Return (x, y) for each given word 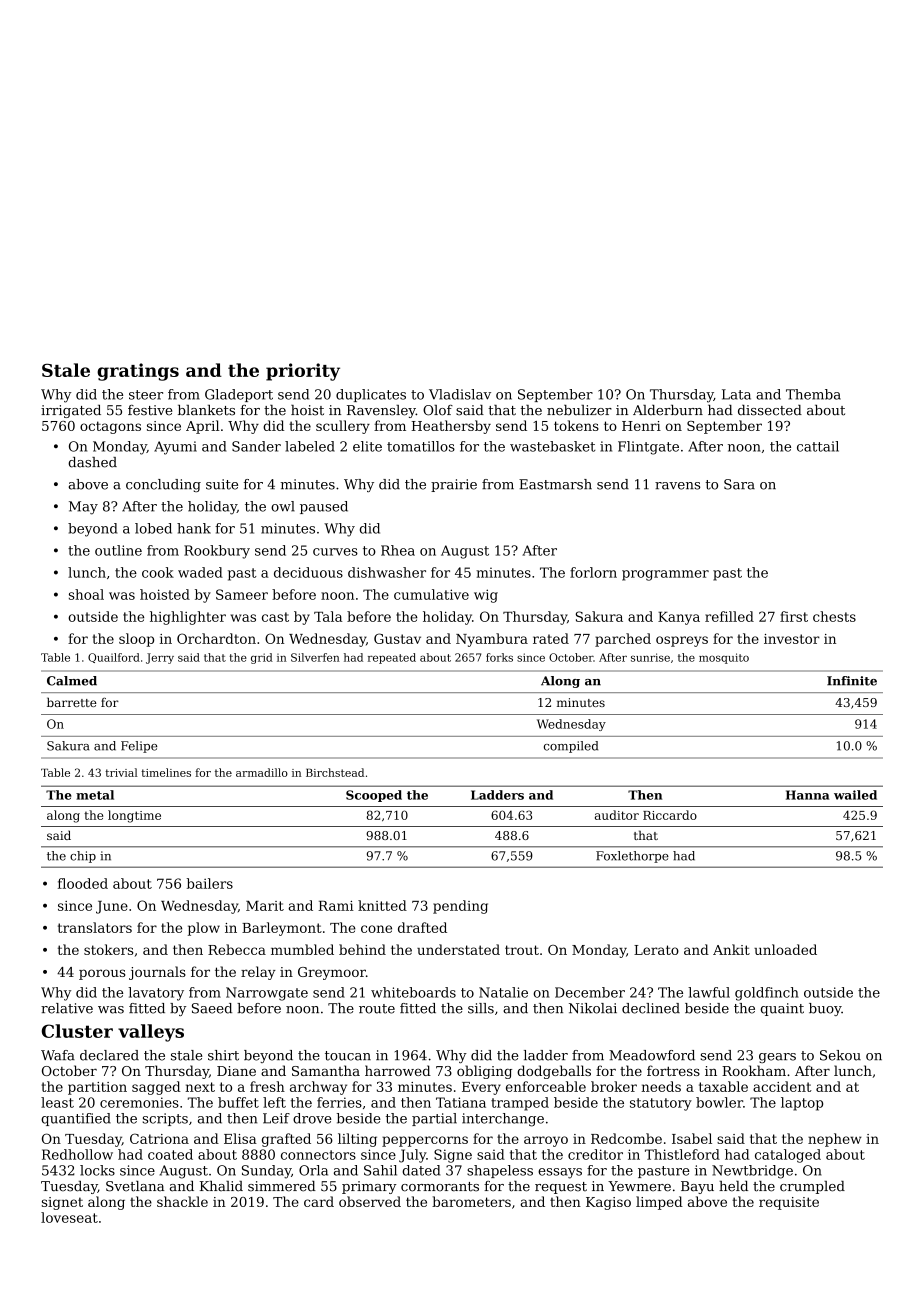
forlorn (593, 572)
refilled (729, 616)
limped (659, 1203)
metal (95, 795)
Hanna (807, 795)
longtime (134, 816)
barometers (471, 1201)
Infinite (852, 681)
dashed (92, 462)
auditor (617, 815)
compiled (571, 747)
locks (97, 1170)
